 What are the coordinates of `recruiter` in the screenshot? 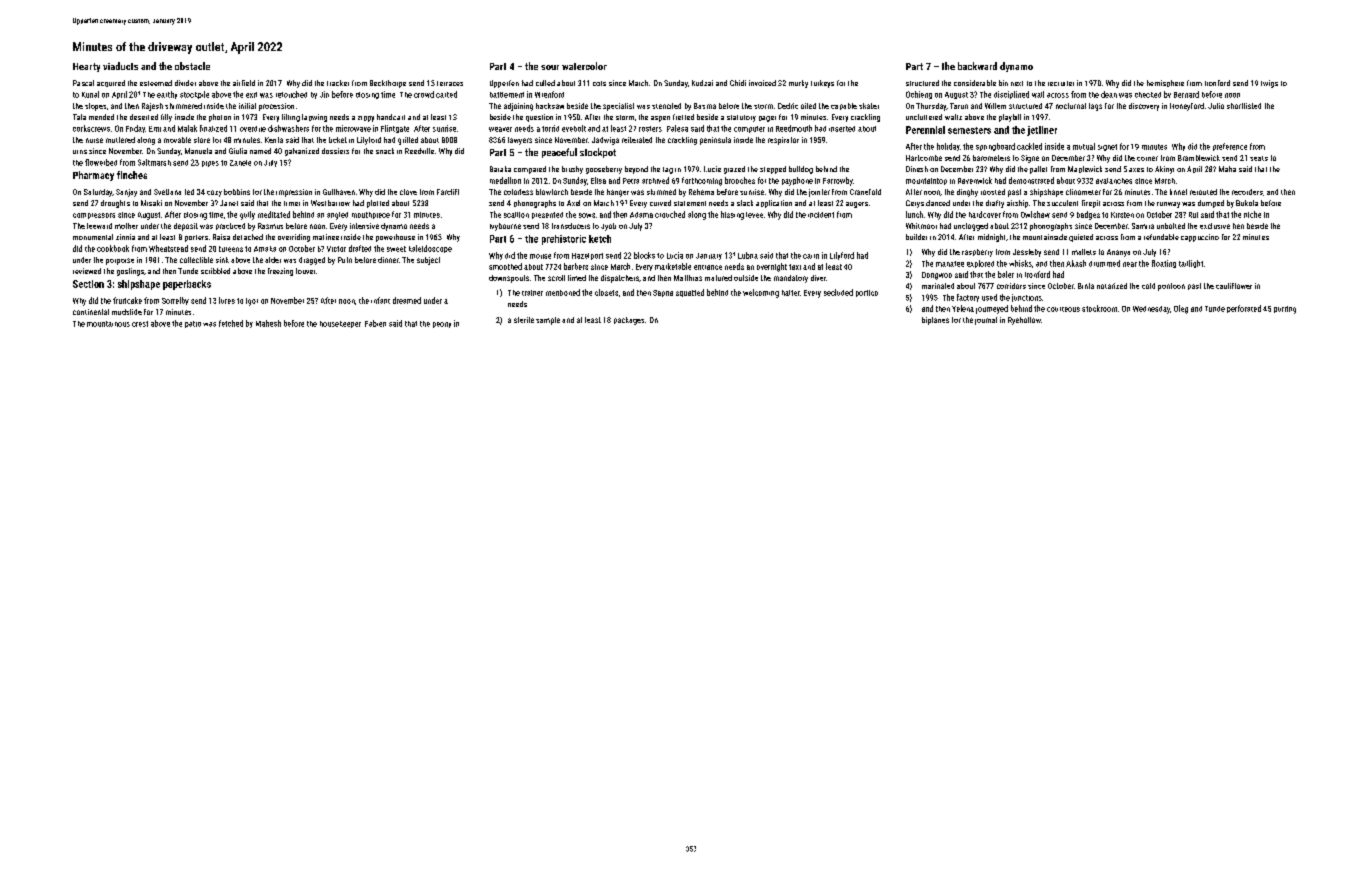 It's located at (1061, 83).
